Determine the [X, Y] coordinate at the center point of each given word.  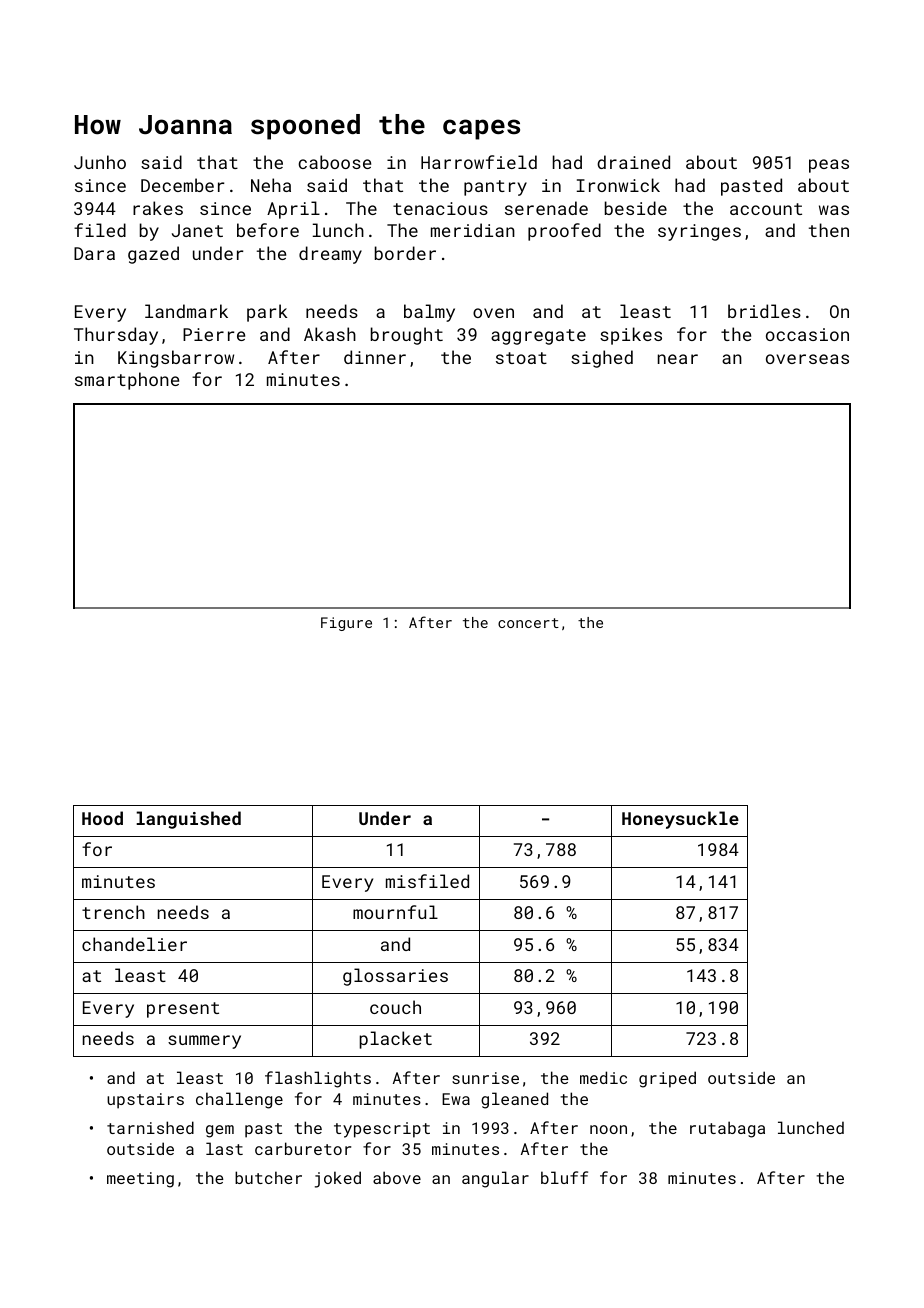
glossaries [395, 977]
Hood [102, 818]
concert [528, 623]
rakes [158, 208]
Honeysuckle [680, 820]
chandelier [134, 944]
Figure [346, 624]
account [766, 209]
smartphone [127, 381]
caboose [334, 162]
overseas [807, 359]
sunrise [485, 1078]
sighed [602, 359]
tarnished [150, 1127]
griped [667, 1079]
